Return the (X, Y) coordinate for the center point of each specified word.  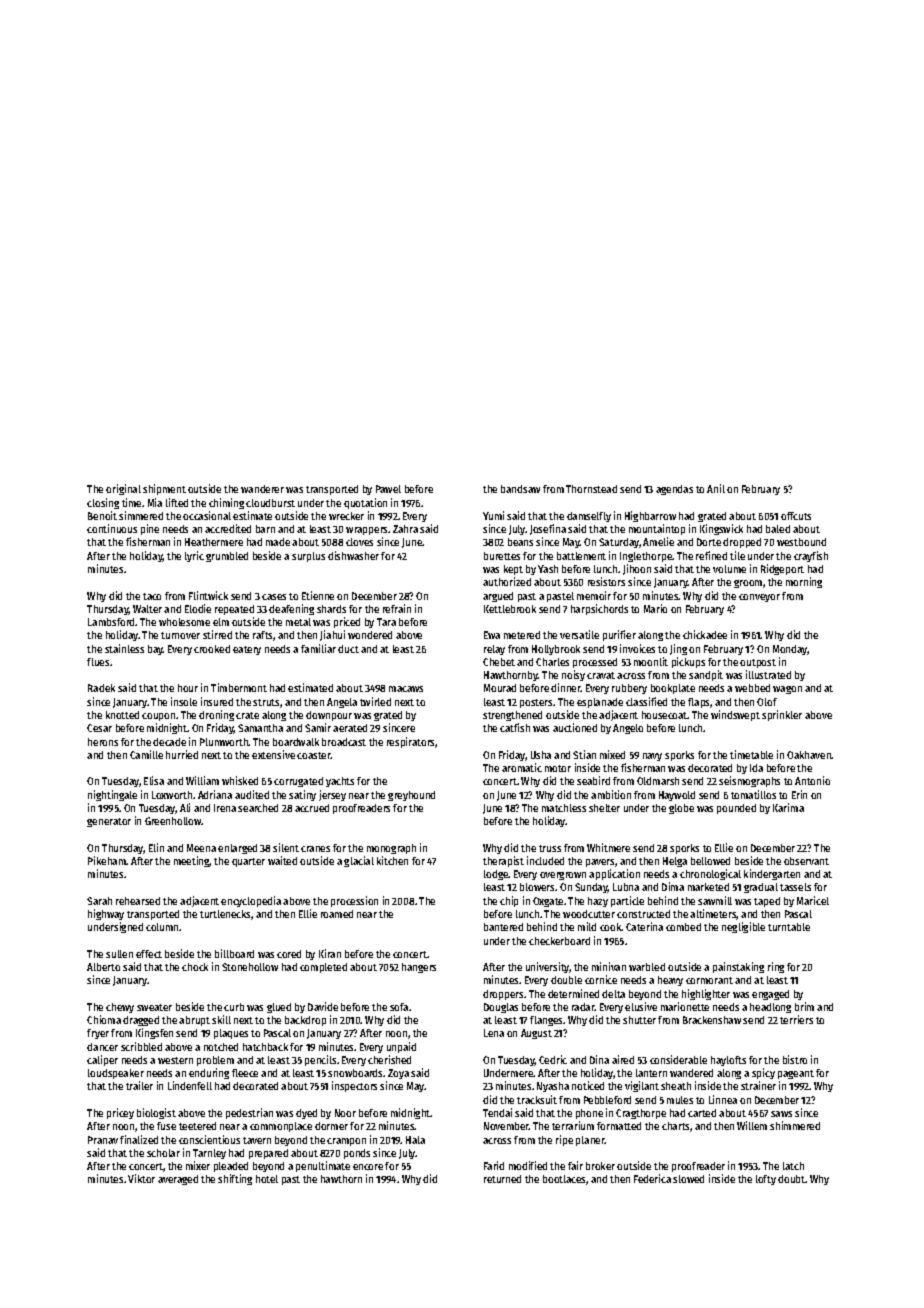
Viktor (141, 1178)
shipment (164, 489)
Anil (716, 488)
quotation (365, 503)
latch (793, 1166)
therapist (503, 861)
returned (502, 1179)
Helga (675, 862)
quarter (248, 862)
